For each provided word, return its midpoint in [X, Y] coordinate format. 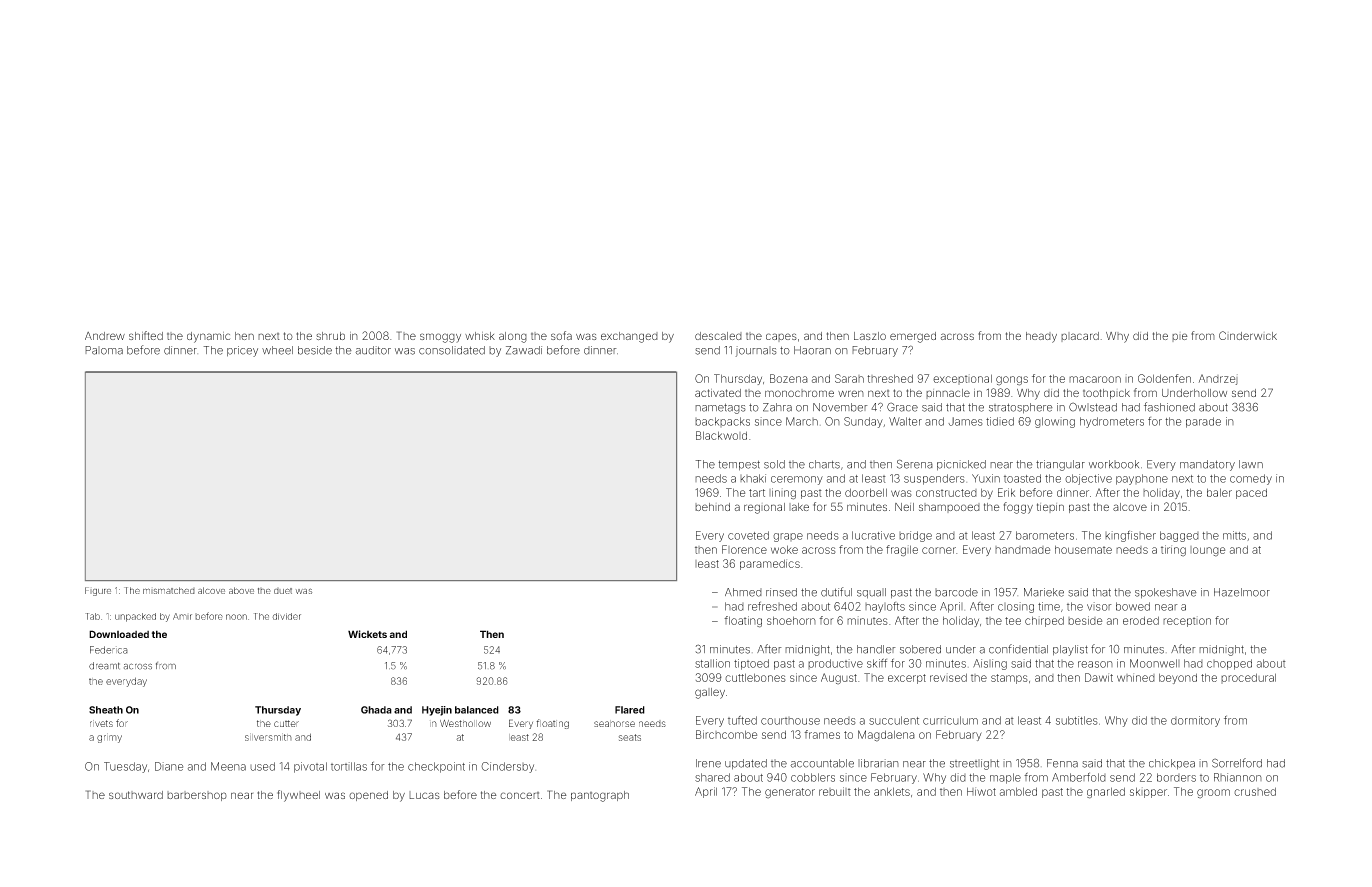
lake [799, 507]
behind [712, 507]
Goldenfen [1164, 378]
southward [136, 795]
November [840, 407]
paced [1251, 493]
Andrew [105, 336]
